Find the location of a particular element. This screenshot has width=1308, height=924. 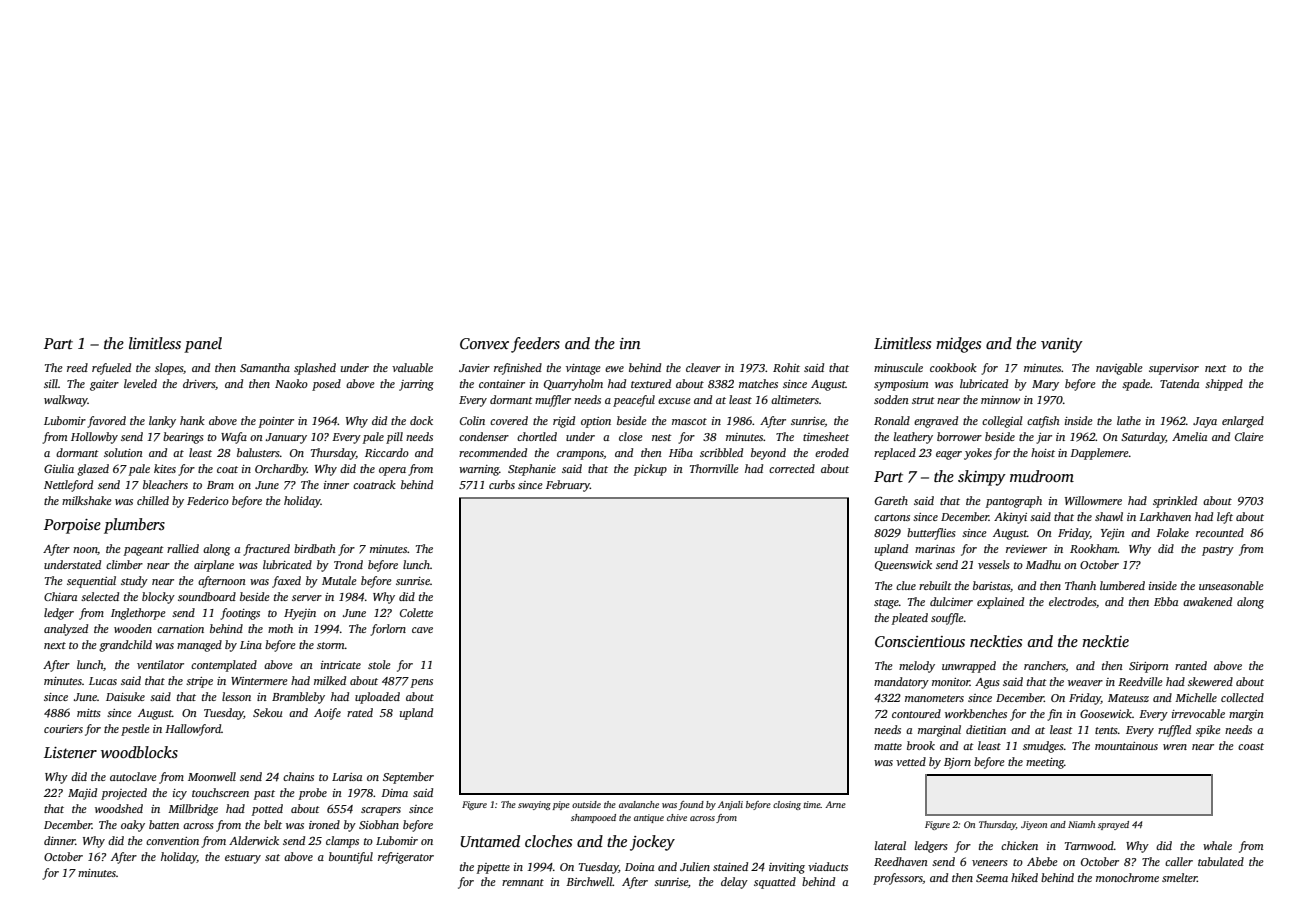

Sekou is located at coordinates (268, 712).
